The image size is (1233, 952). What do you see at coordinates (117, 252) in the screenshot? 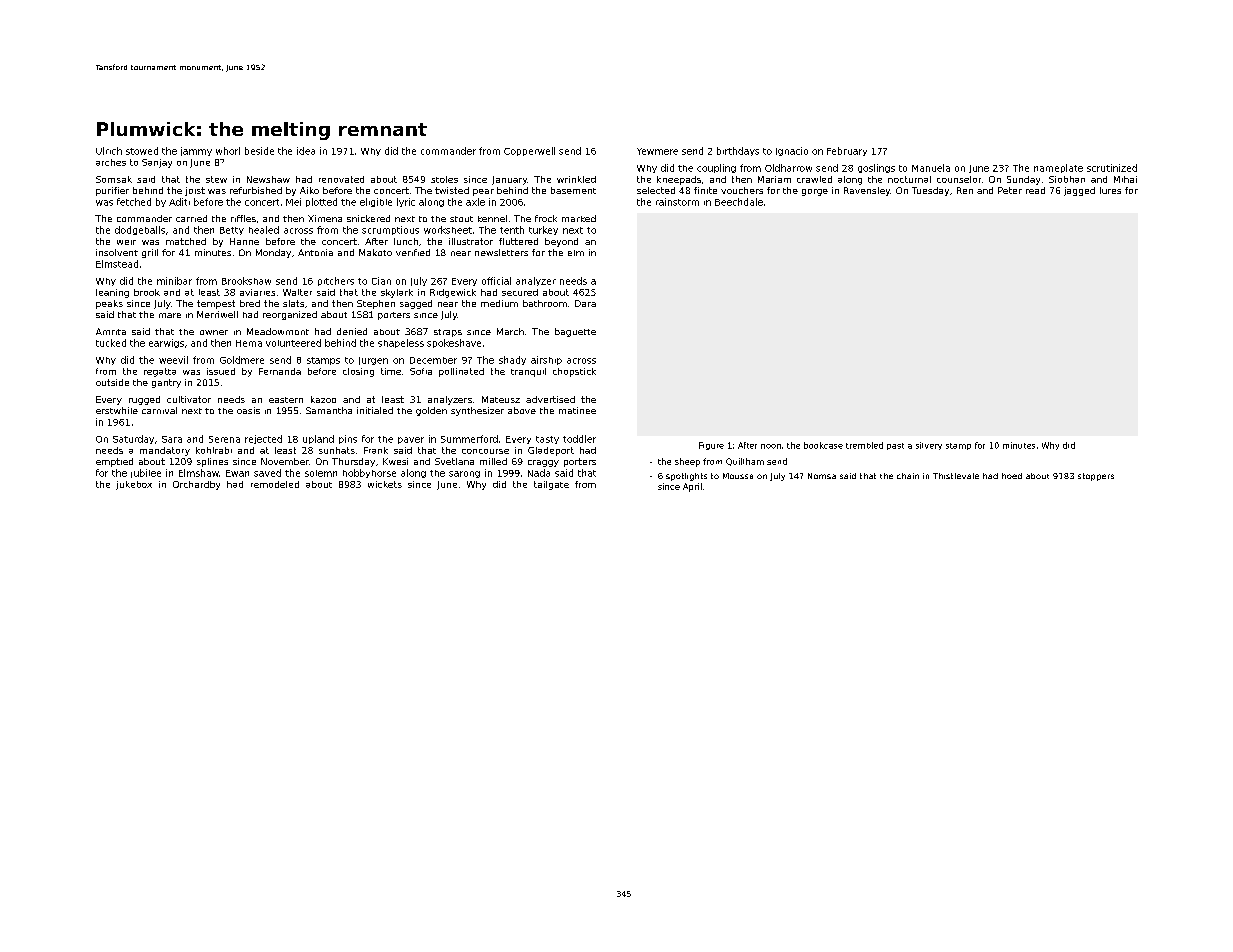
I see `insolvent` at bounding box center [117, 252].
